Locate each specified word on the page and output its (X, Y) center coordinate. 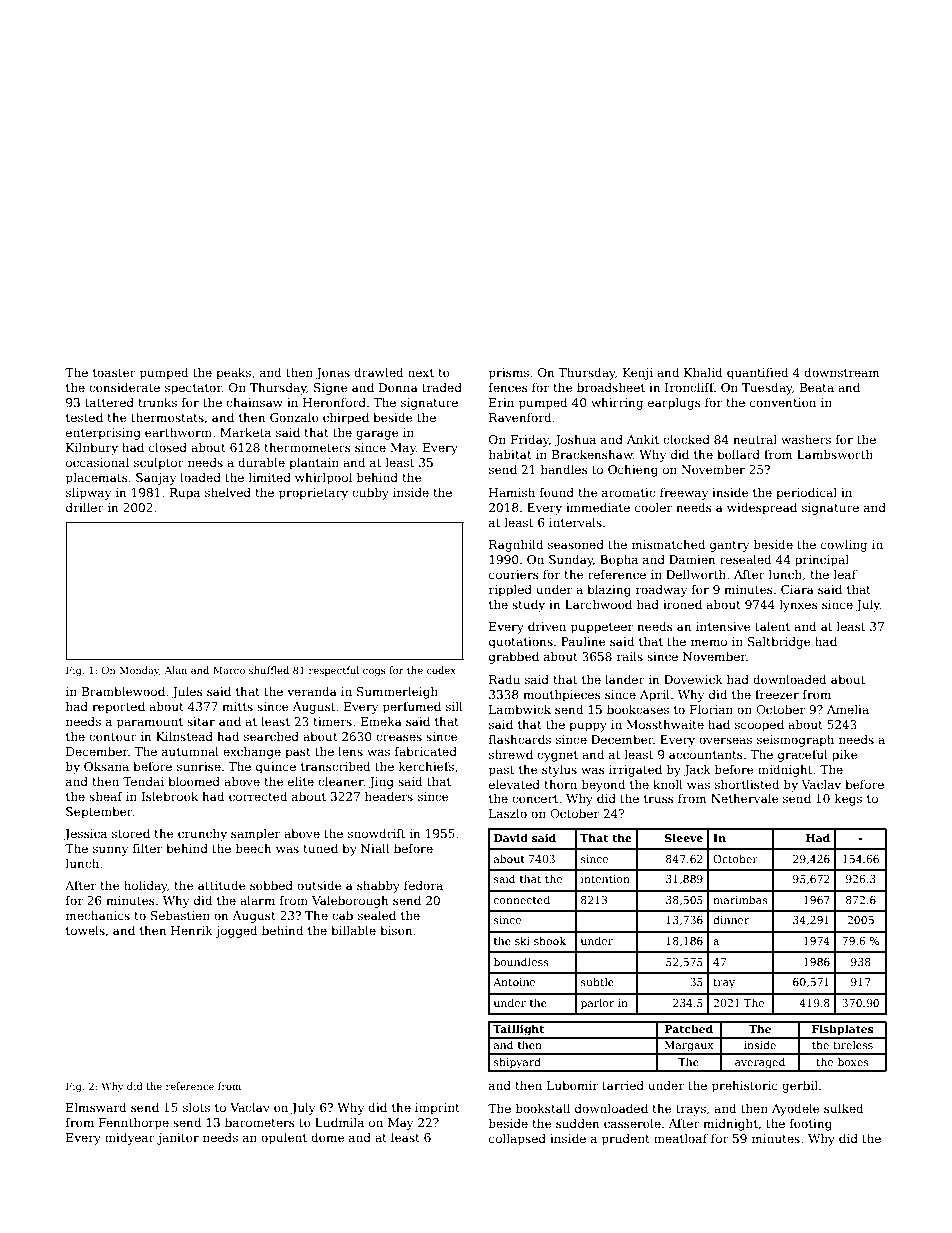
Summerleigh (397, 692)
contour (113, 737)
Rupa (185, 494)
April (655, 695)
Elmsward (96, 1107)
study (528, 606)
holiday (146, 886)
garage (377, 435)
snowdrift (376, 833)
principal (822, 560)
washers (806, 439)
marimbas (740, 899)
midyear (130, 1138)
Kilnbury (92, 448)
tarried (623, 1085)
